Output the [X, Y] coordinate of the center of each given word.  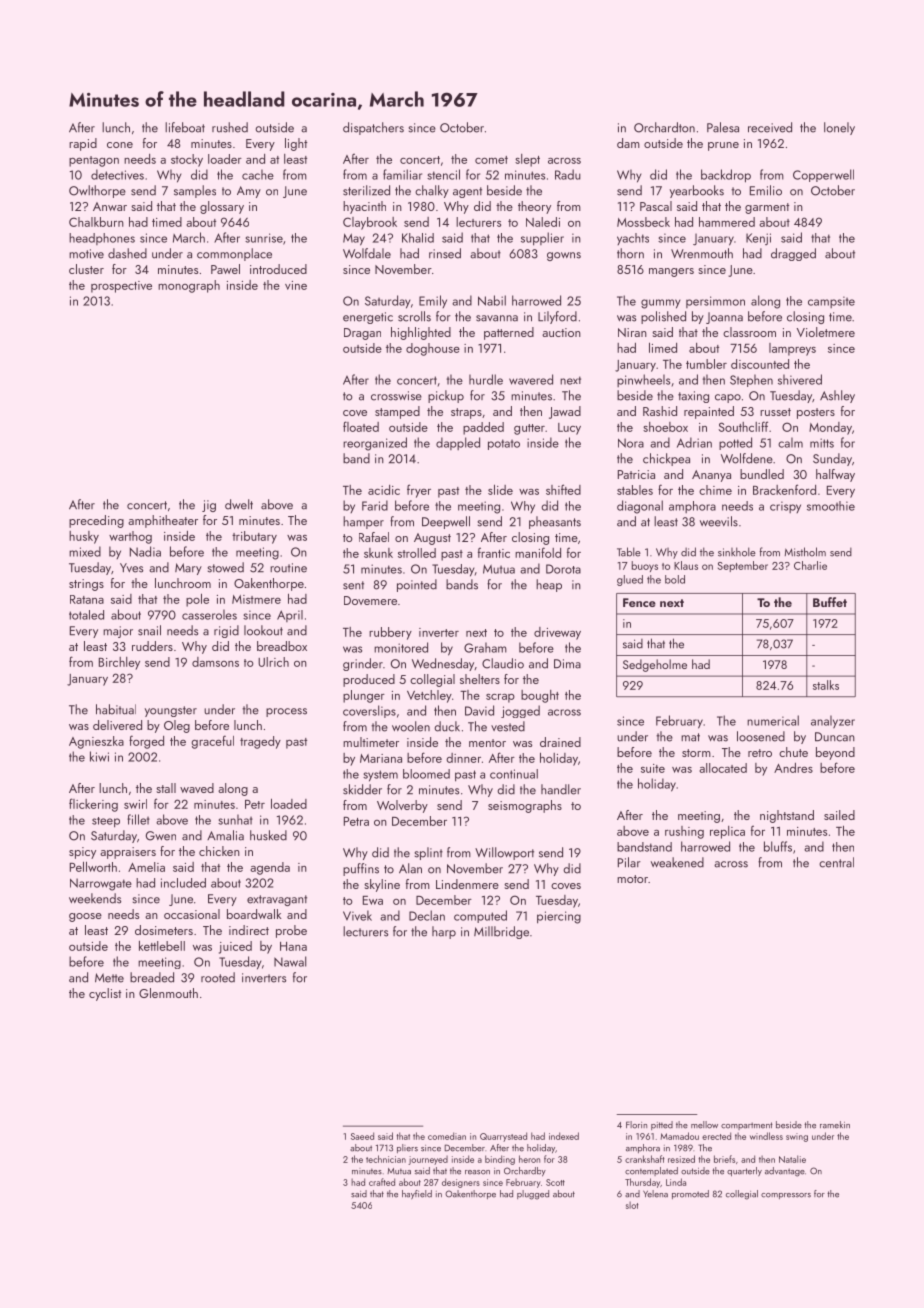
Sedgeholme [655, 665]
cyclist [105, 994]
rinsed [445, 253]
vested [508, 726]
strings [86, 585]
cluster [86, 269]
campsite [831, 302]
